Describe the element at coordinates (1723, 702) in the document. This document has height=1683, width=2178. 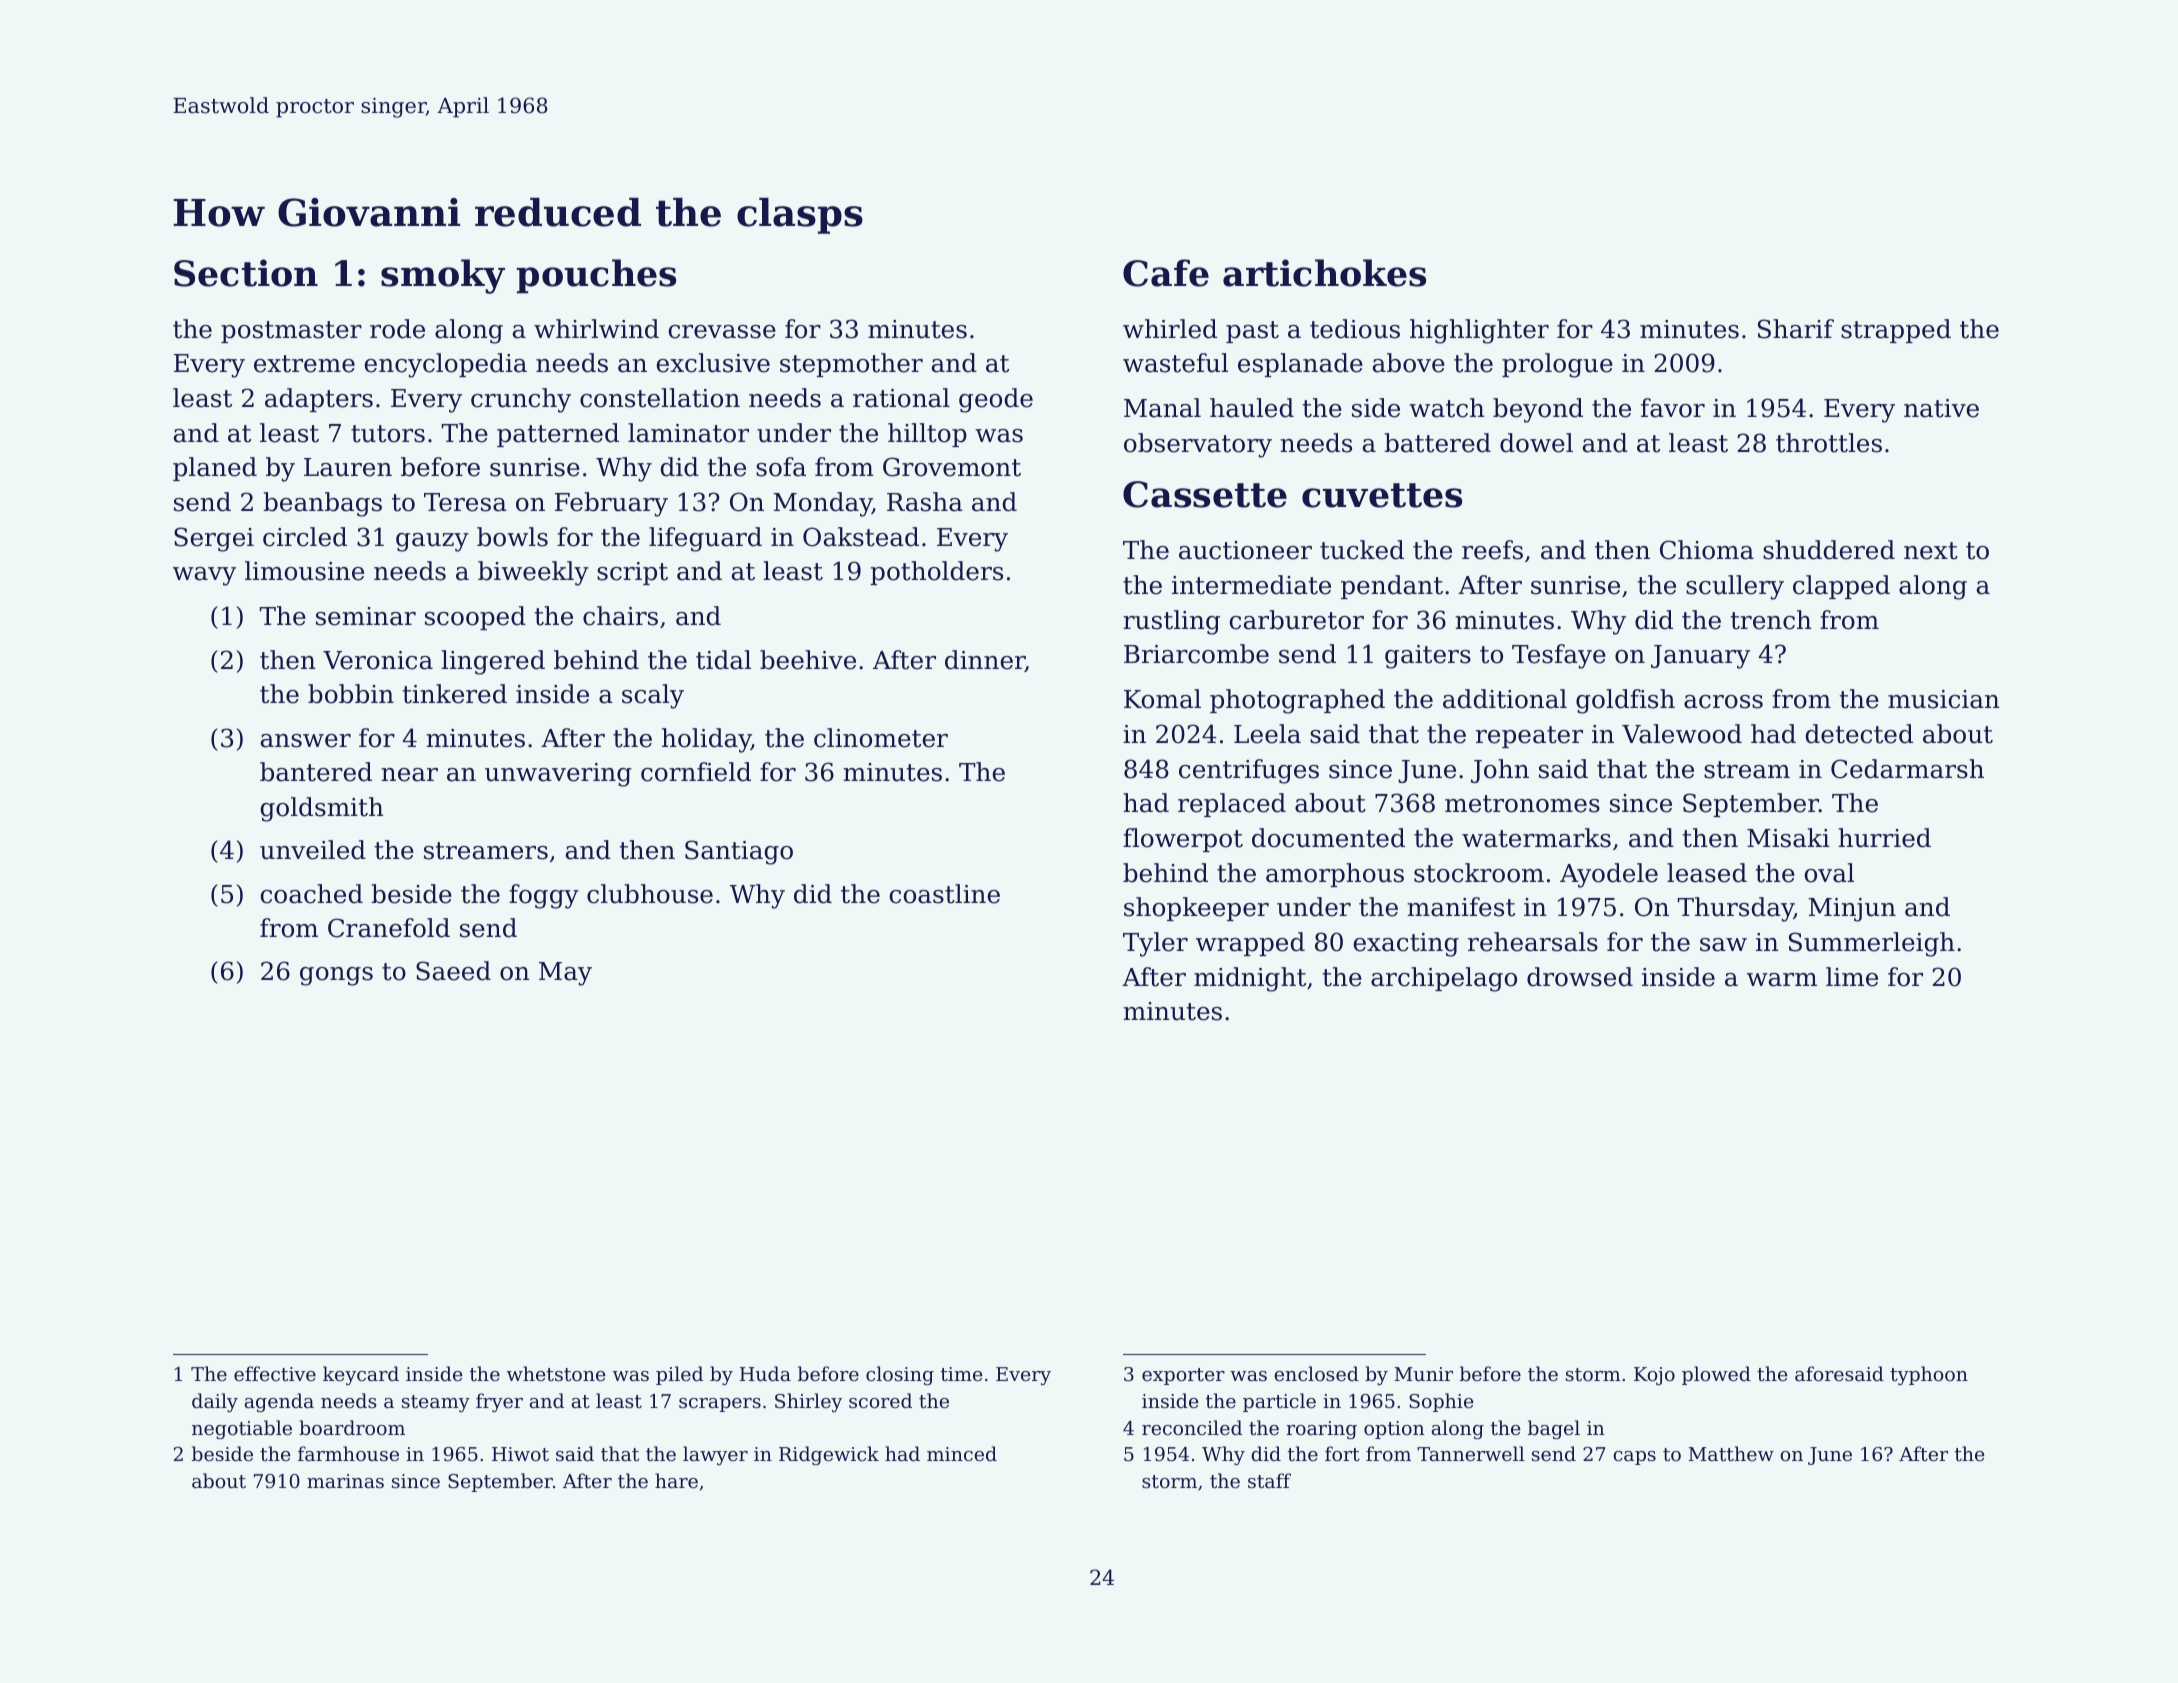
I see `across` at that location.
